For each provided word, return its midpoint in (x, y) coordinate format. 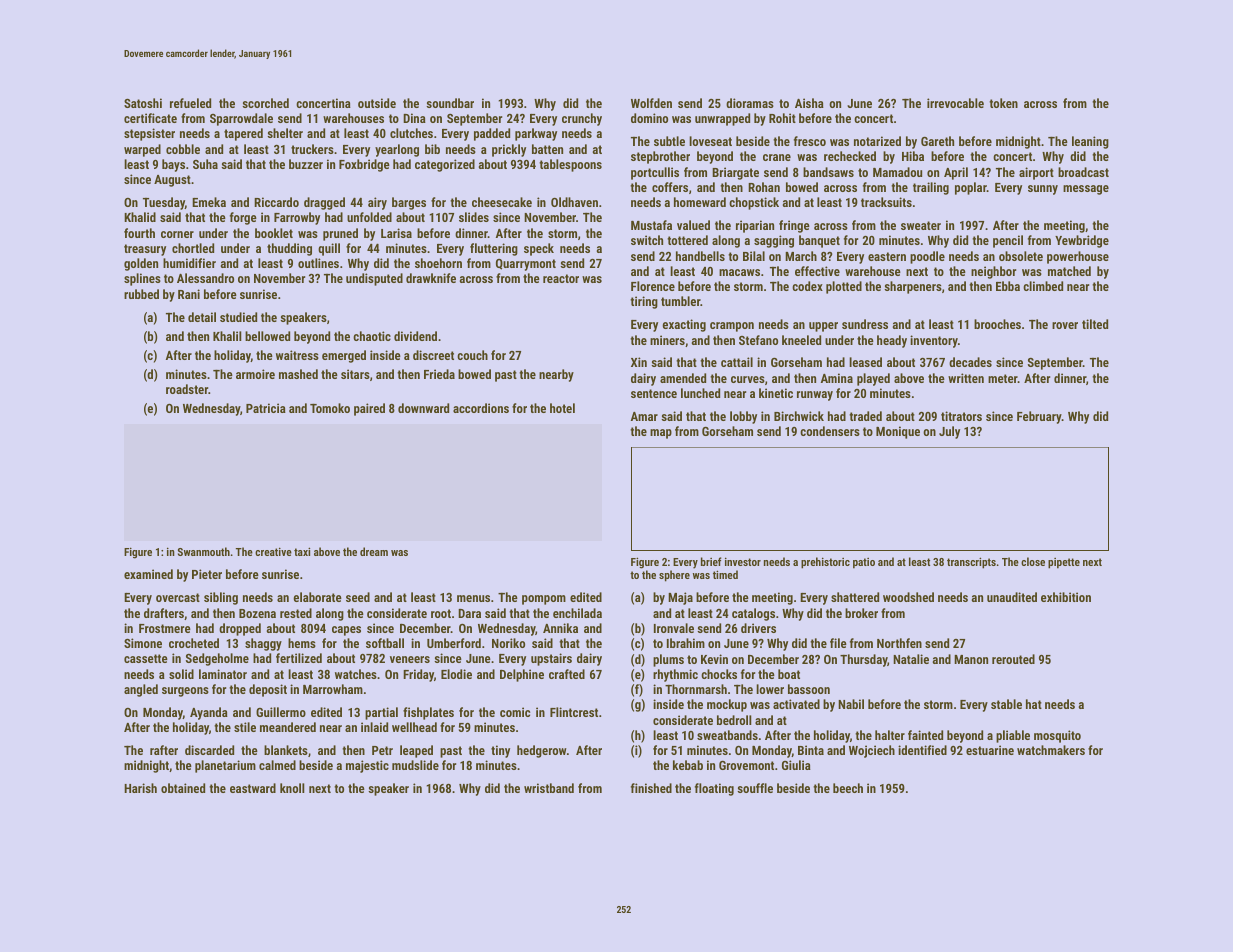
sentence (654, 393)
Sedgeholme (217, 659)
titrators (961, 416)
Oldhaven (574, 202)
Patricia (266, 408)
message (1086, 190)
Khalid (140, 217)
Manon (971, 659)
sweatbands (727, 735)
